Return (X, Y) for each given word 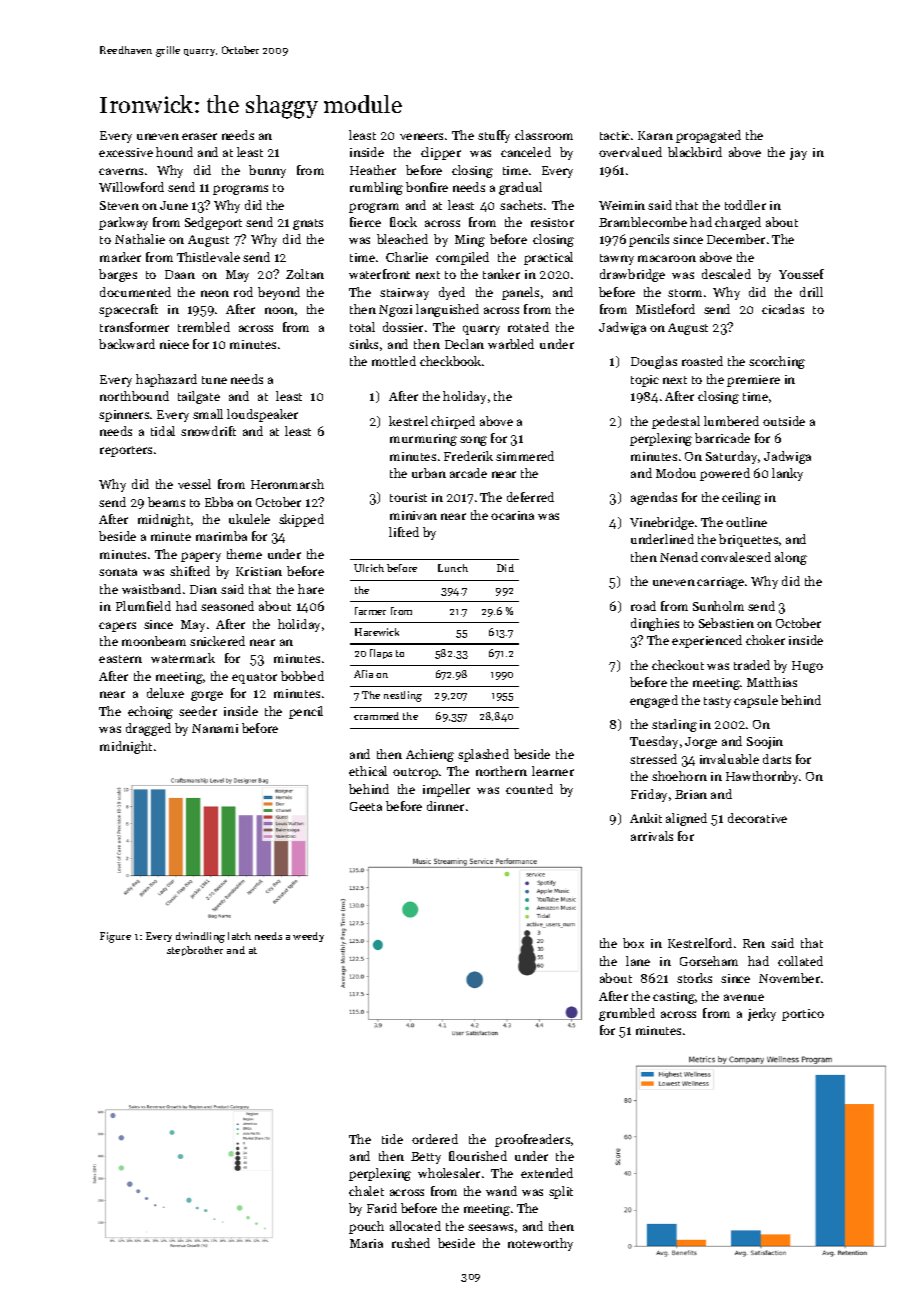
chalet (366, 1191)
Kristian (259, 571)
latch (239, 936)
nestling (403, 696)
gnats (308, 224)
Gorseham (709, 961)
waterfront (379, 274)
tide (392, 1139)
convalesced (736, 557)
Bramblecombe (643, 222)
